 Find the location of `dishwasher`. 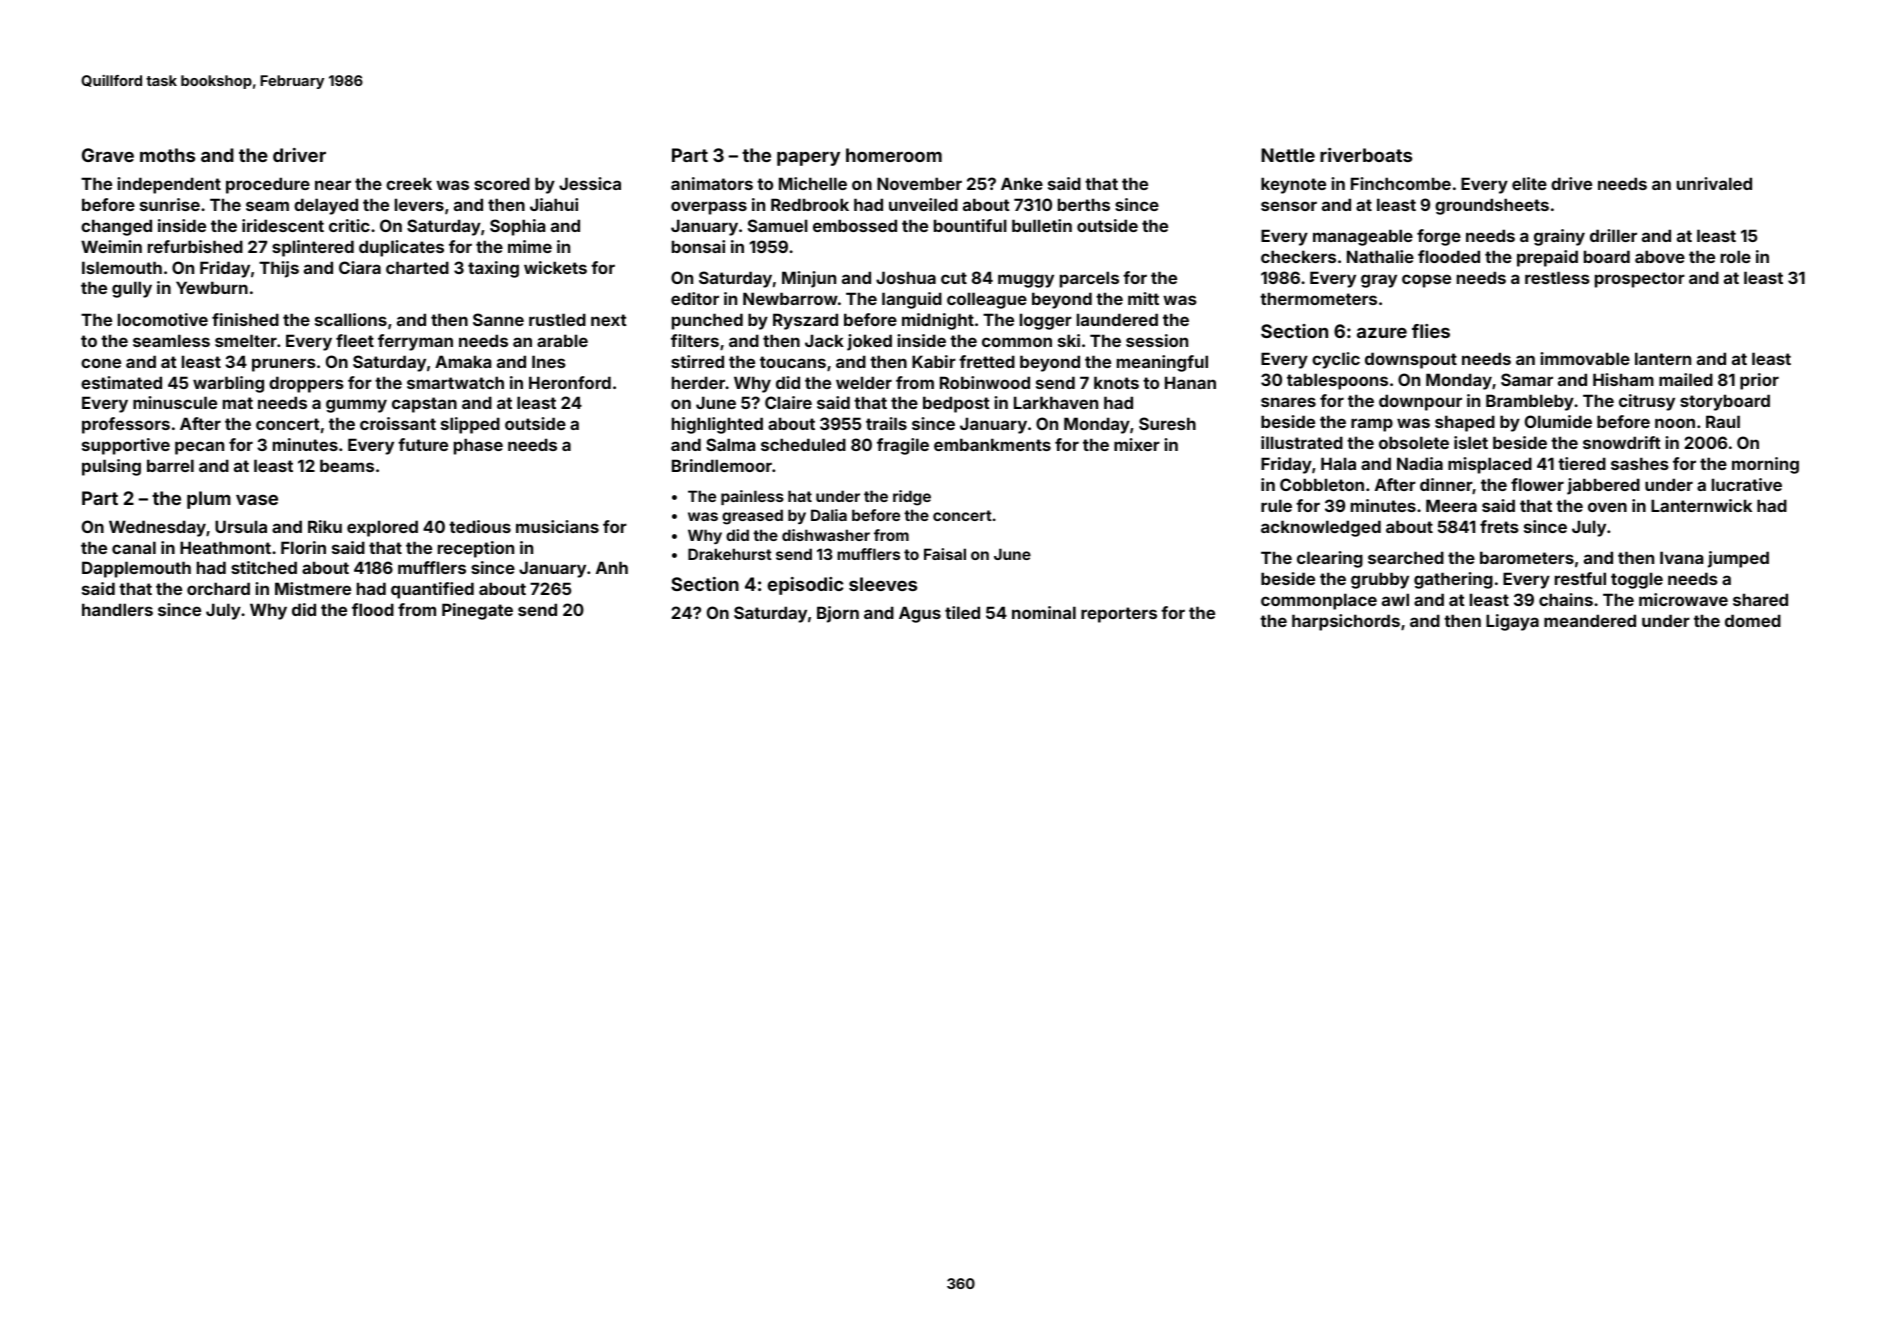

dishwasher is located at coordinates (826, 535).
